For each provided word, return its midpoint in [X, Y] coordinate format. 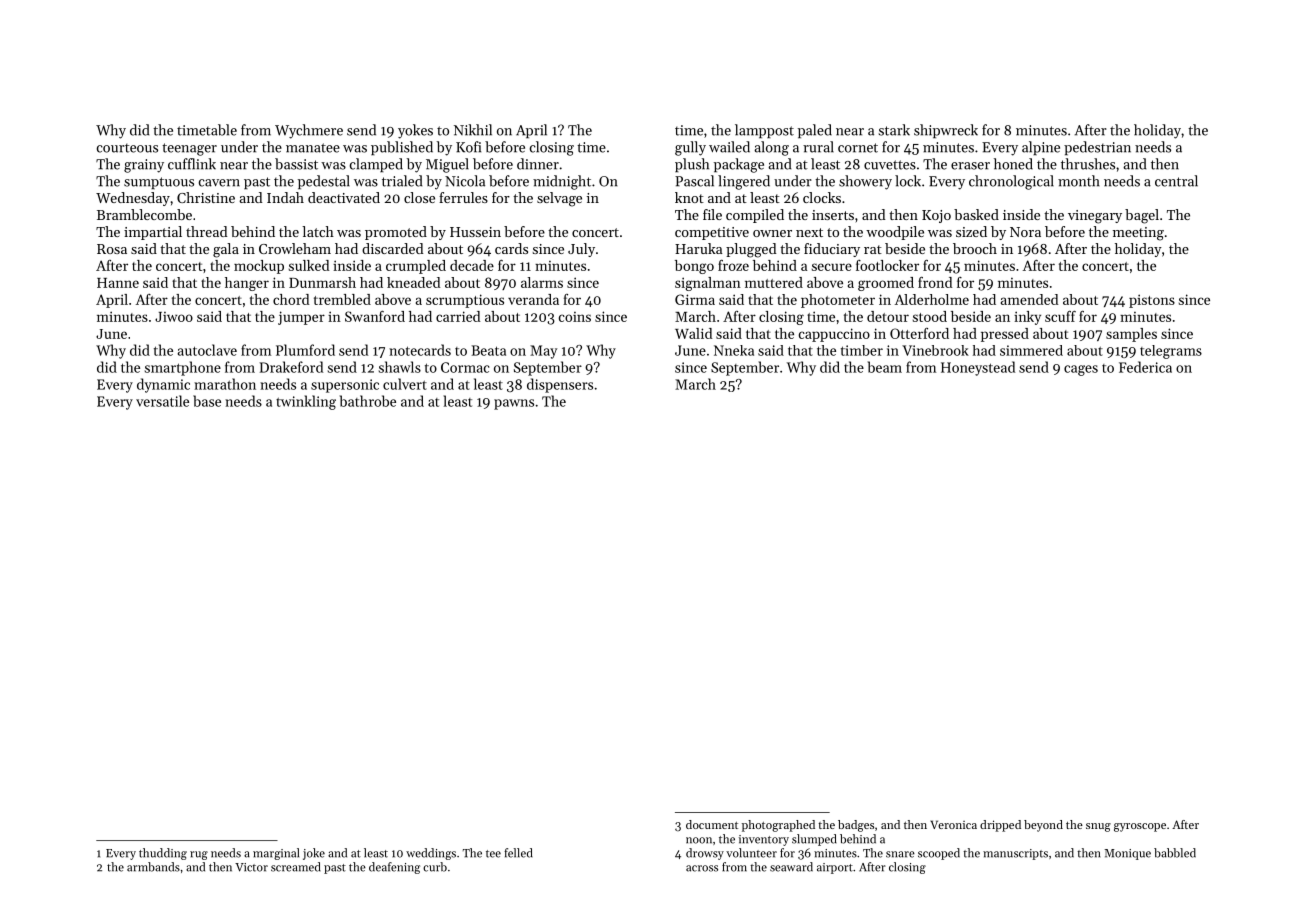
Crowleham [295, 248]
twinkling [306, 402]
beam [885, 367]
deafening [394, 868]
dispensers [560, 385]
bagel [1142, 216]
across [702, 868]
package [739, 165]
